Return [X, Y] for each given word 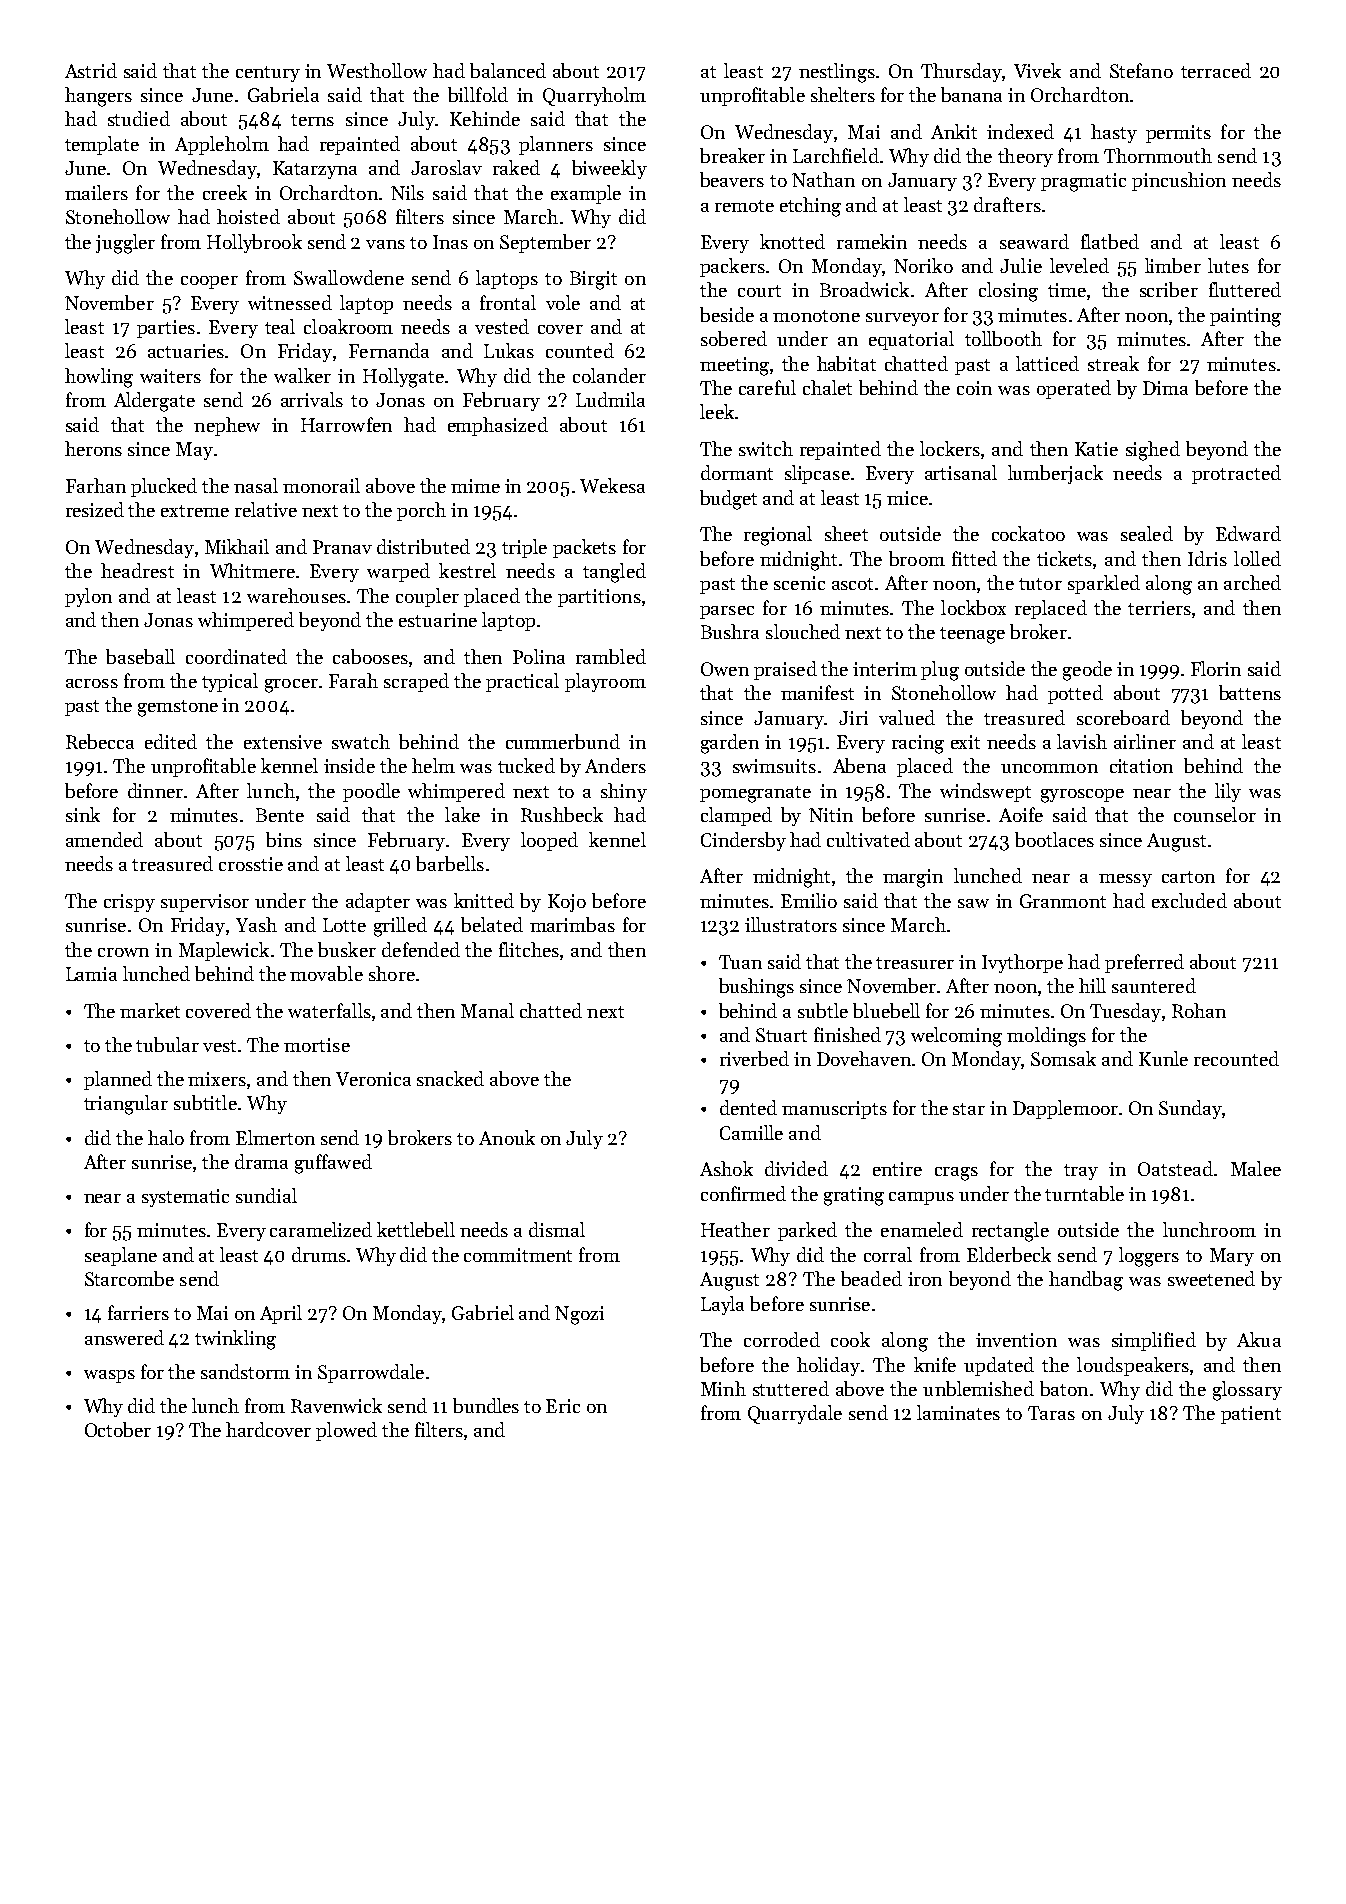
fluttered [1245, 289]
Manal [487, 1010]
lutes [1228, 265]
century [268, 74]
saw [973, 903]
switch [766, 448]
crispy [129, 903]
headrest [137, 570]
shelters [843, 94]
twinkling [235, 1340]
